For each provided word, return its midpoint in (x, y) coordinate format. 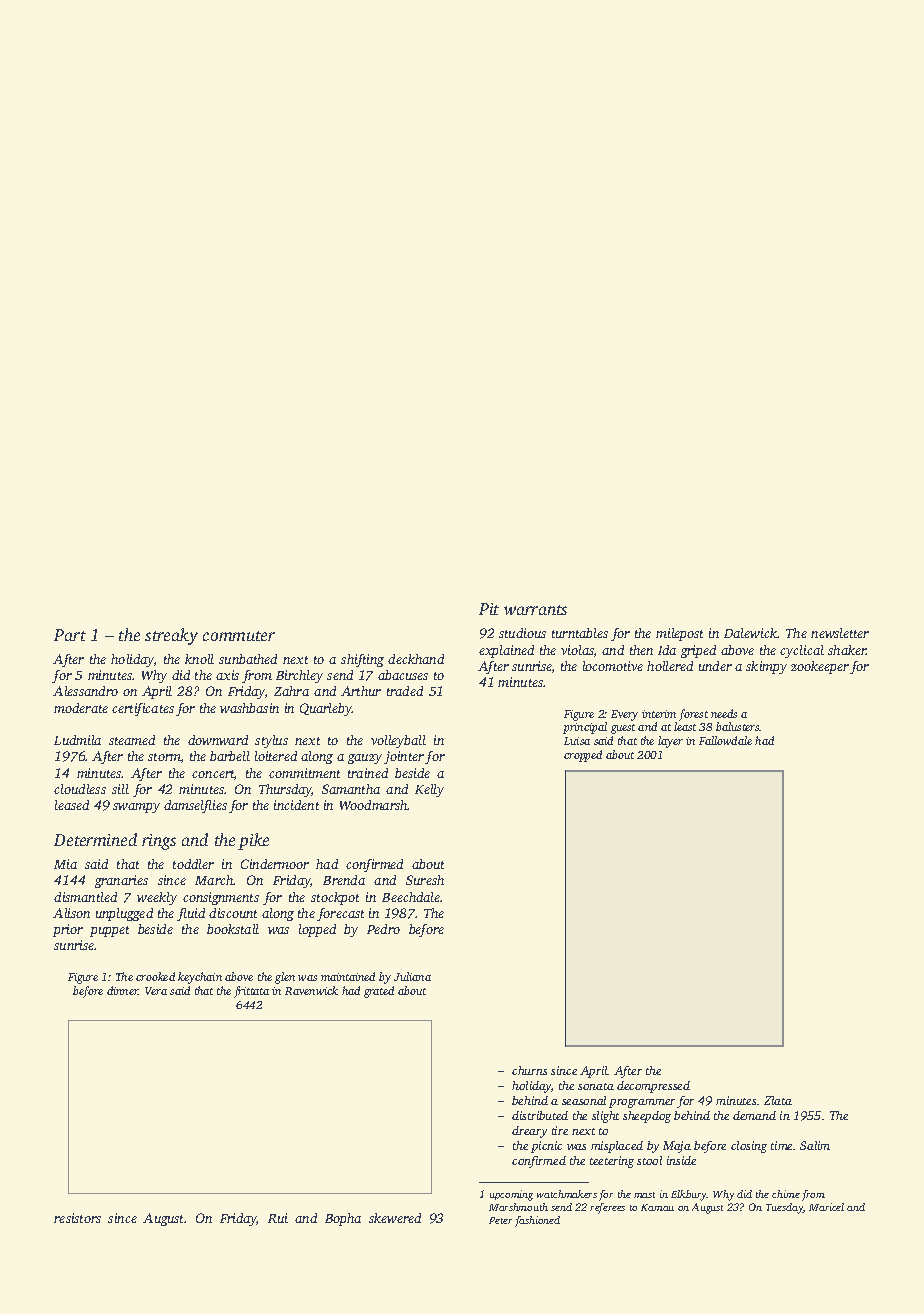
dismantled (85, 897)
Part (70, 635)
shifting (362, 660)
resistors (77, 1218)
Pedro (383, 929)
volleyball (398, 741)
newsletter (840, 633)
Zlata (778, 1100)
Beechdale (411, 897)
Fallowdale (725, 740)
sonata (596, 1086)
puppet (109, 931)
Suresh (425, 880)
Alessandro (85, 691)
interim (659, 714)
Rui (278, 1218)
